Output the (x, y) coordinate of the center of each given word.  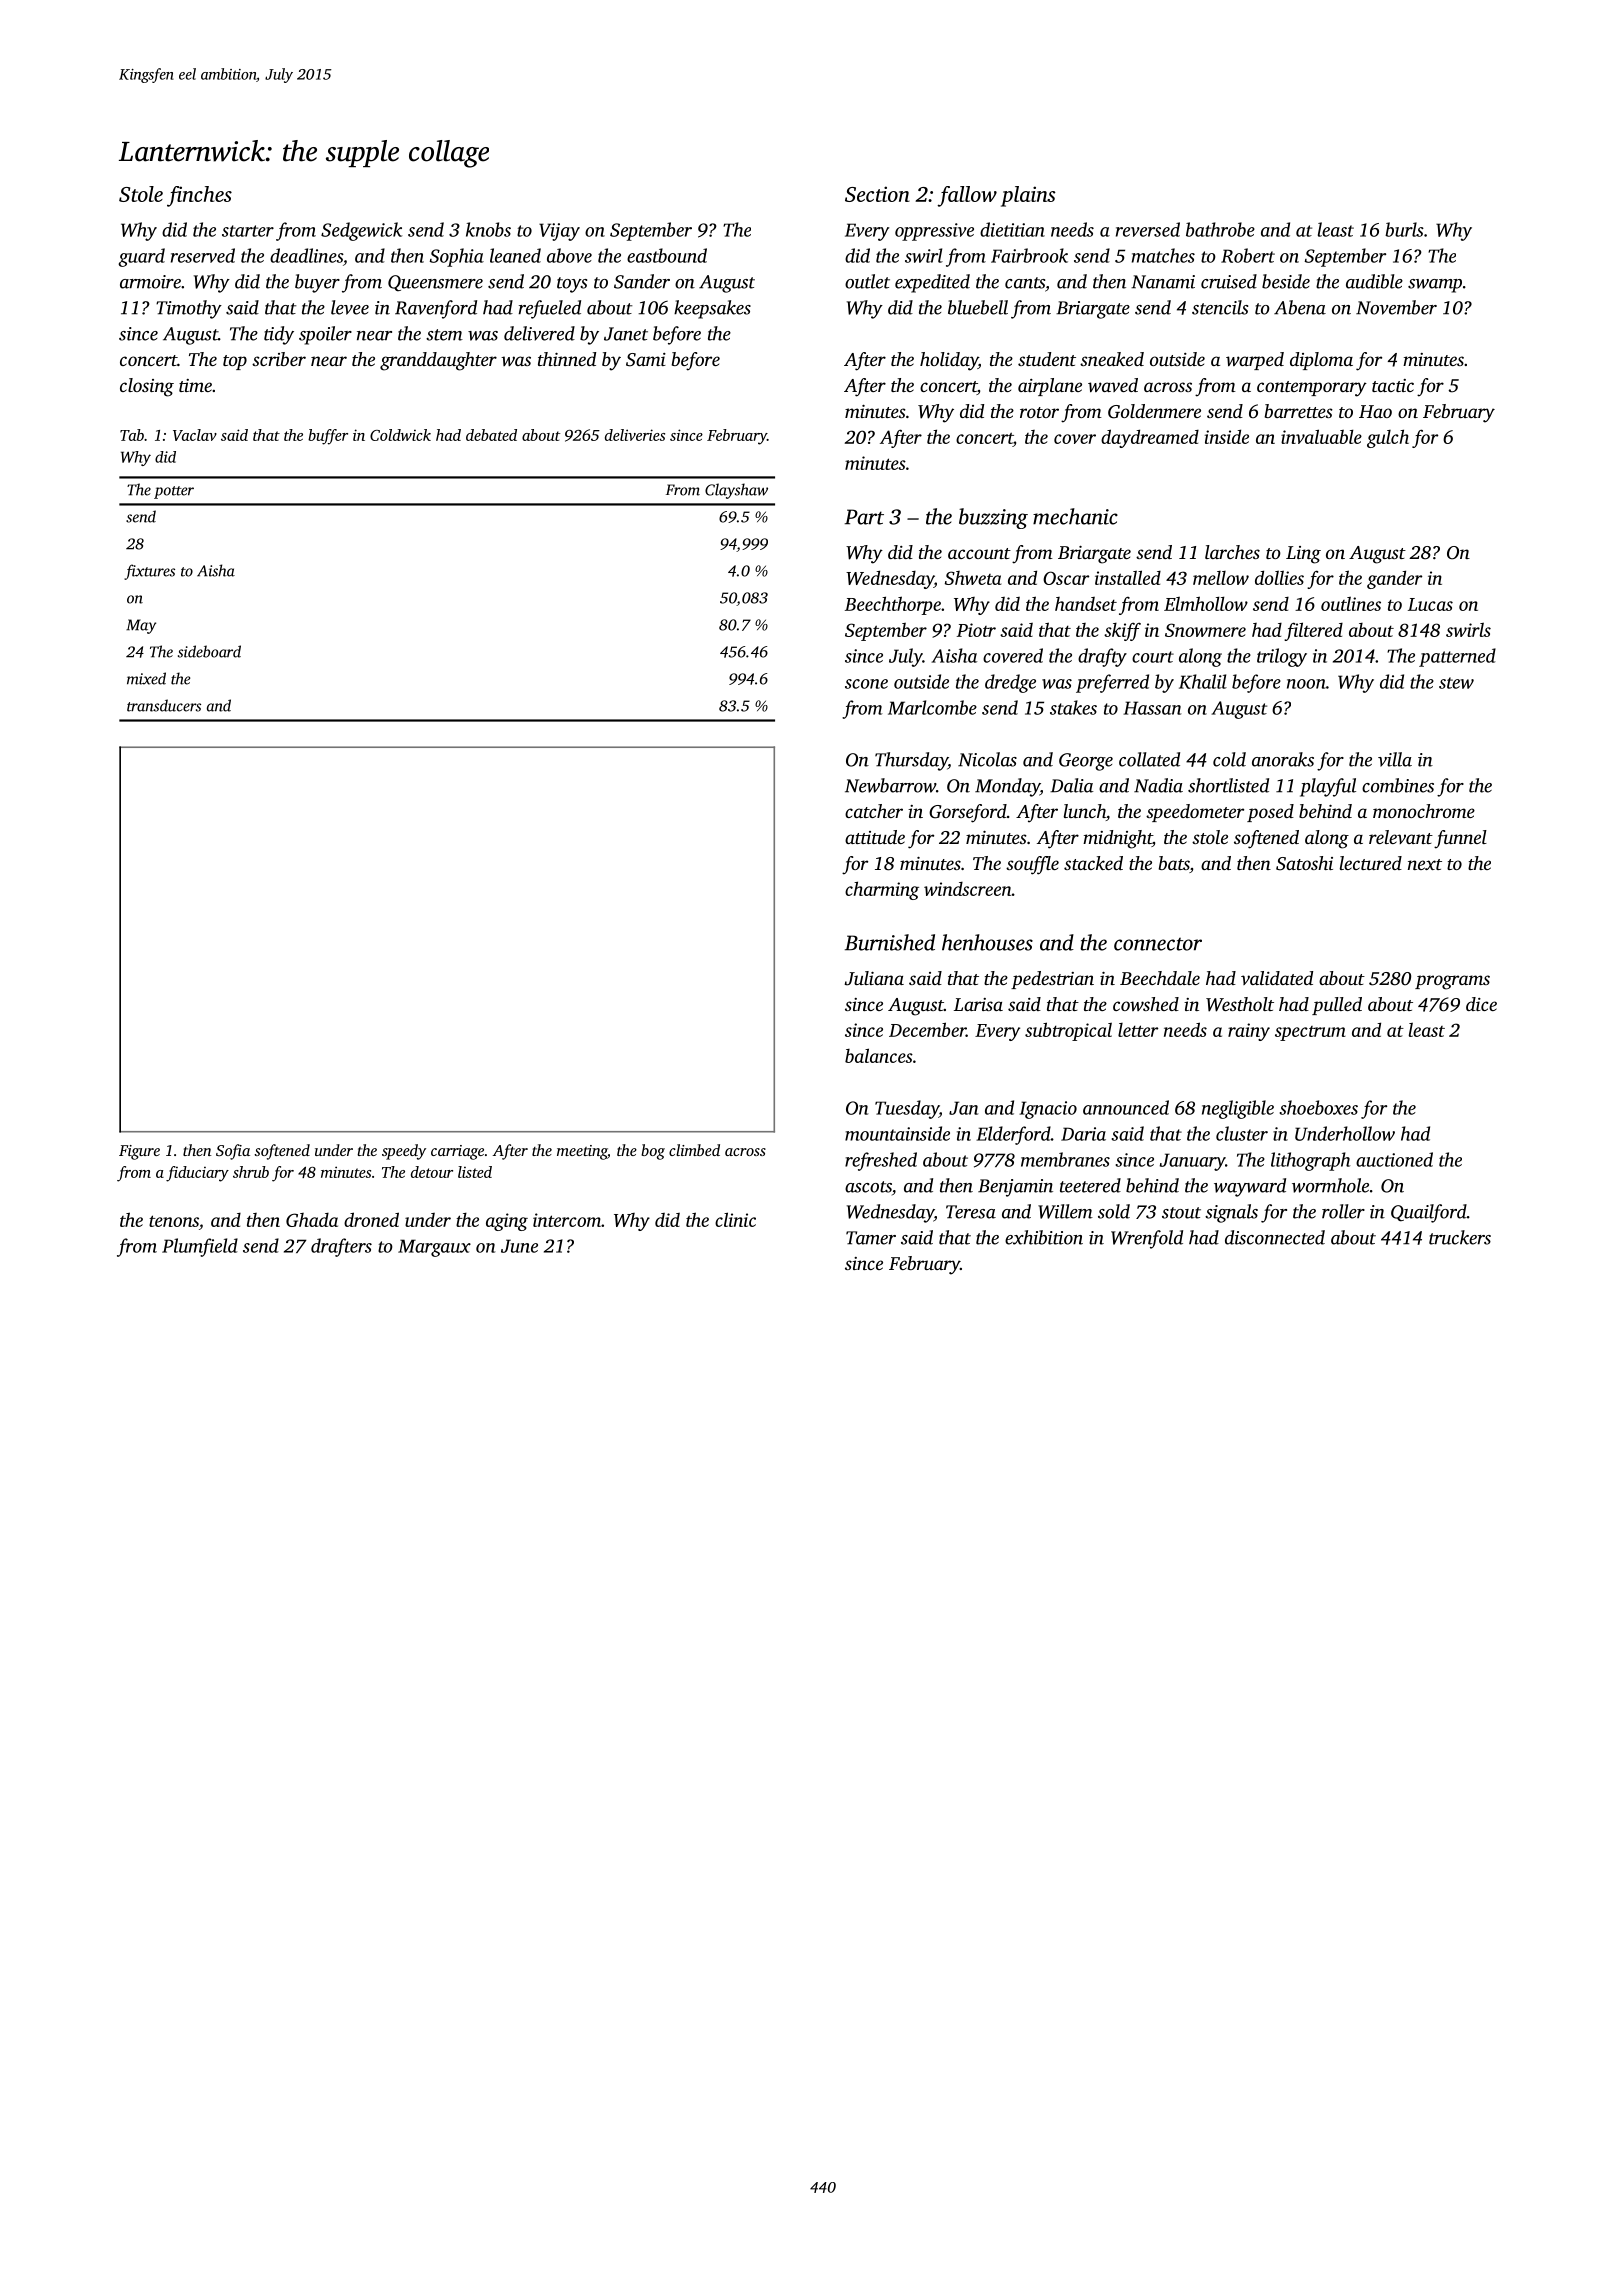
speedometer (1195, 813)
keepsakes (712, 309)
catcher (874, 811)
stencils (1220, 307)
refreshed (881, 1161)
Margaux (434, 1248)
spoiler (325, 335)
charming (882, 890)
